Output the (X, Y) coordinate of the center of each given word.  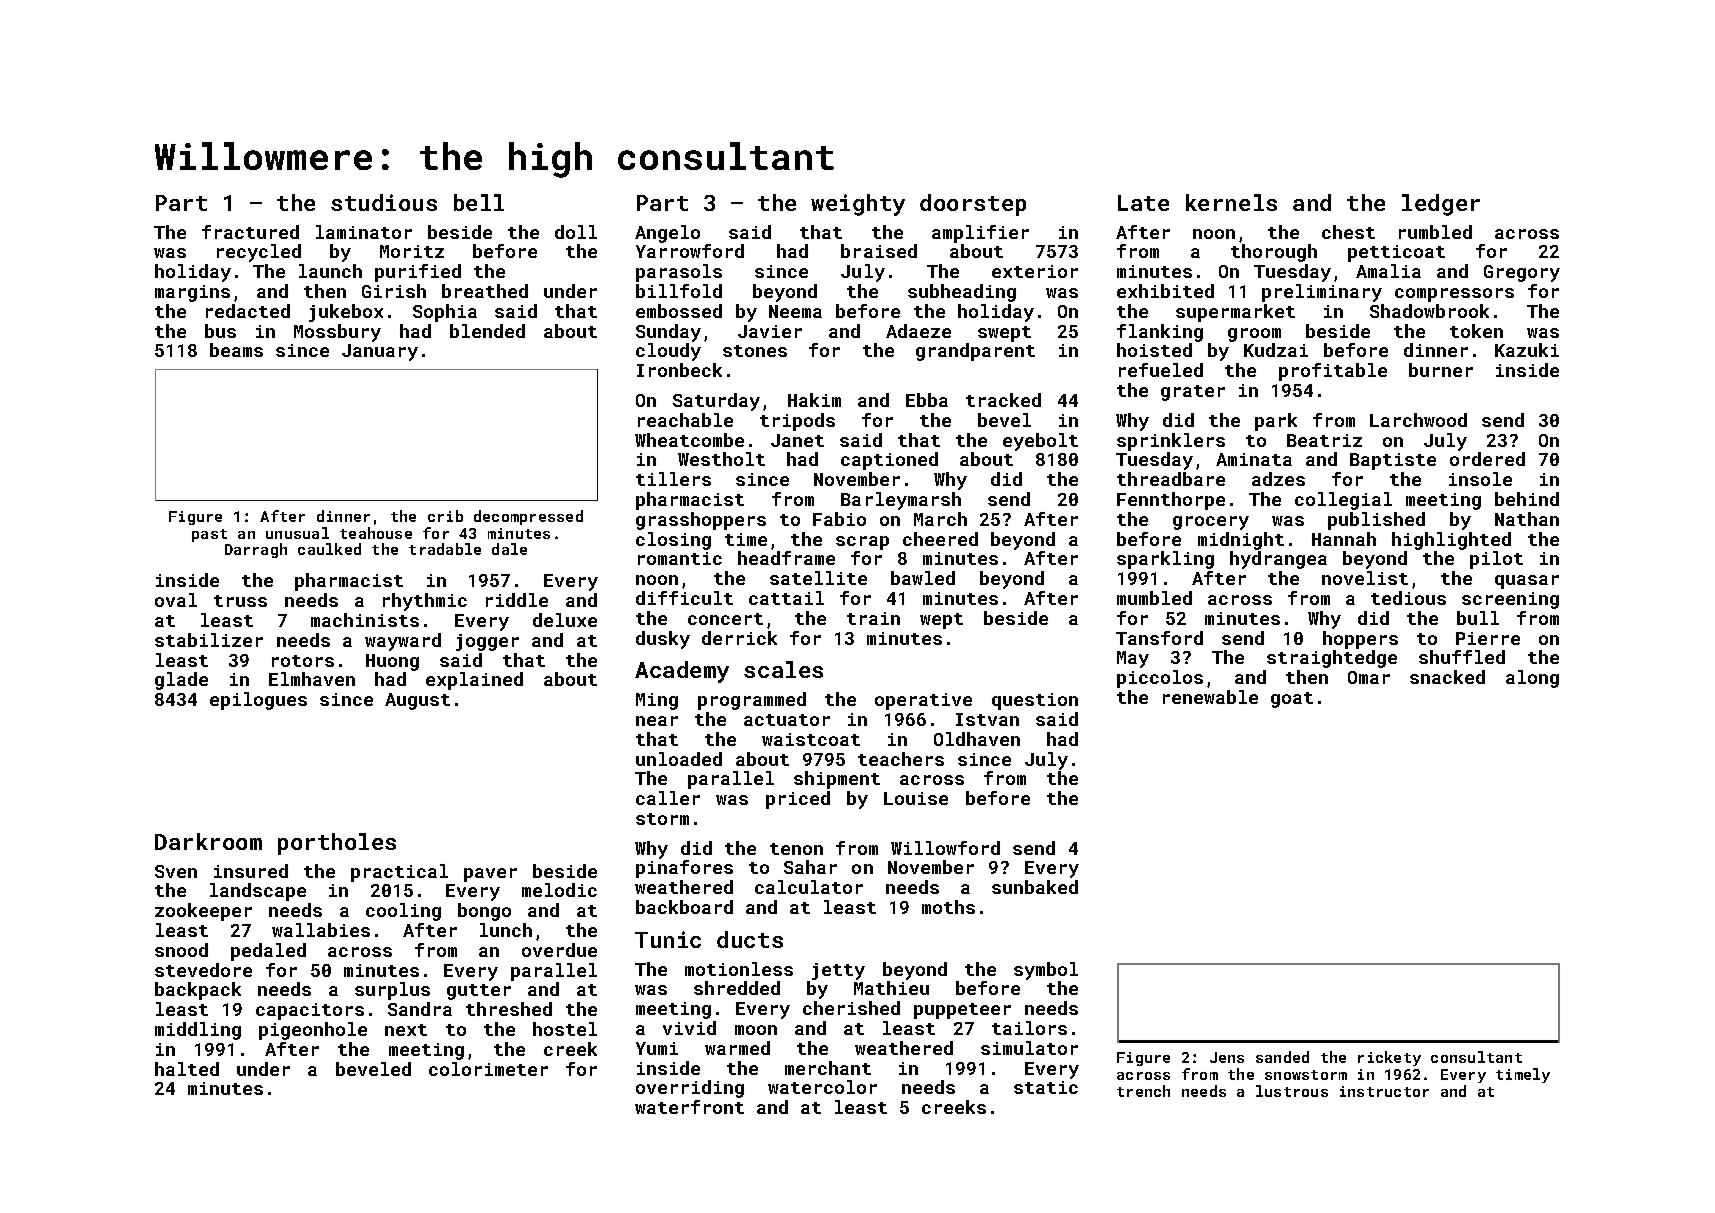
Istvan (987, 719)
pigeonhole (313, 1031)
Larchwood (1418, 420)
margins (192, 293)
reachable (685, 420)
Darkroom (208, 841)
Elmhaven (312, 679)
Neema (795, 311)
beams (236, 350)
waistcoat (811, 739)
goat (1292, 700)
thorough (1274, 253)
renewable (1210, 697)
